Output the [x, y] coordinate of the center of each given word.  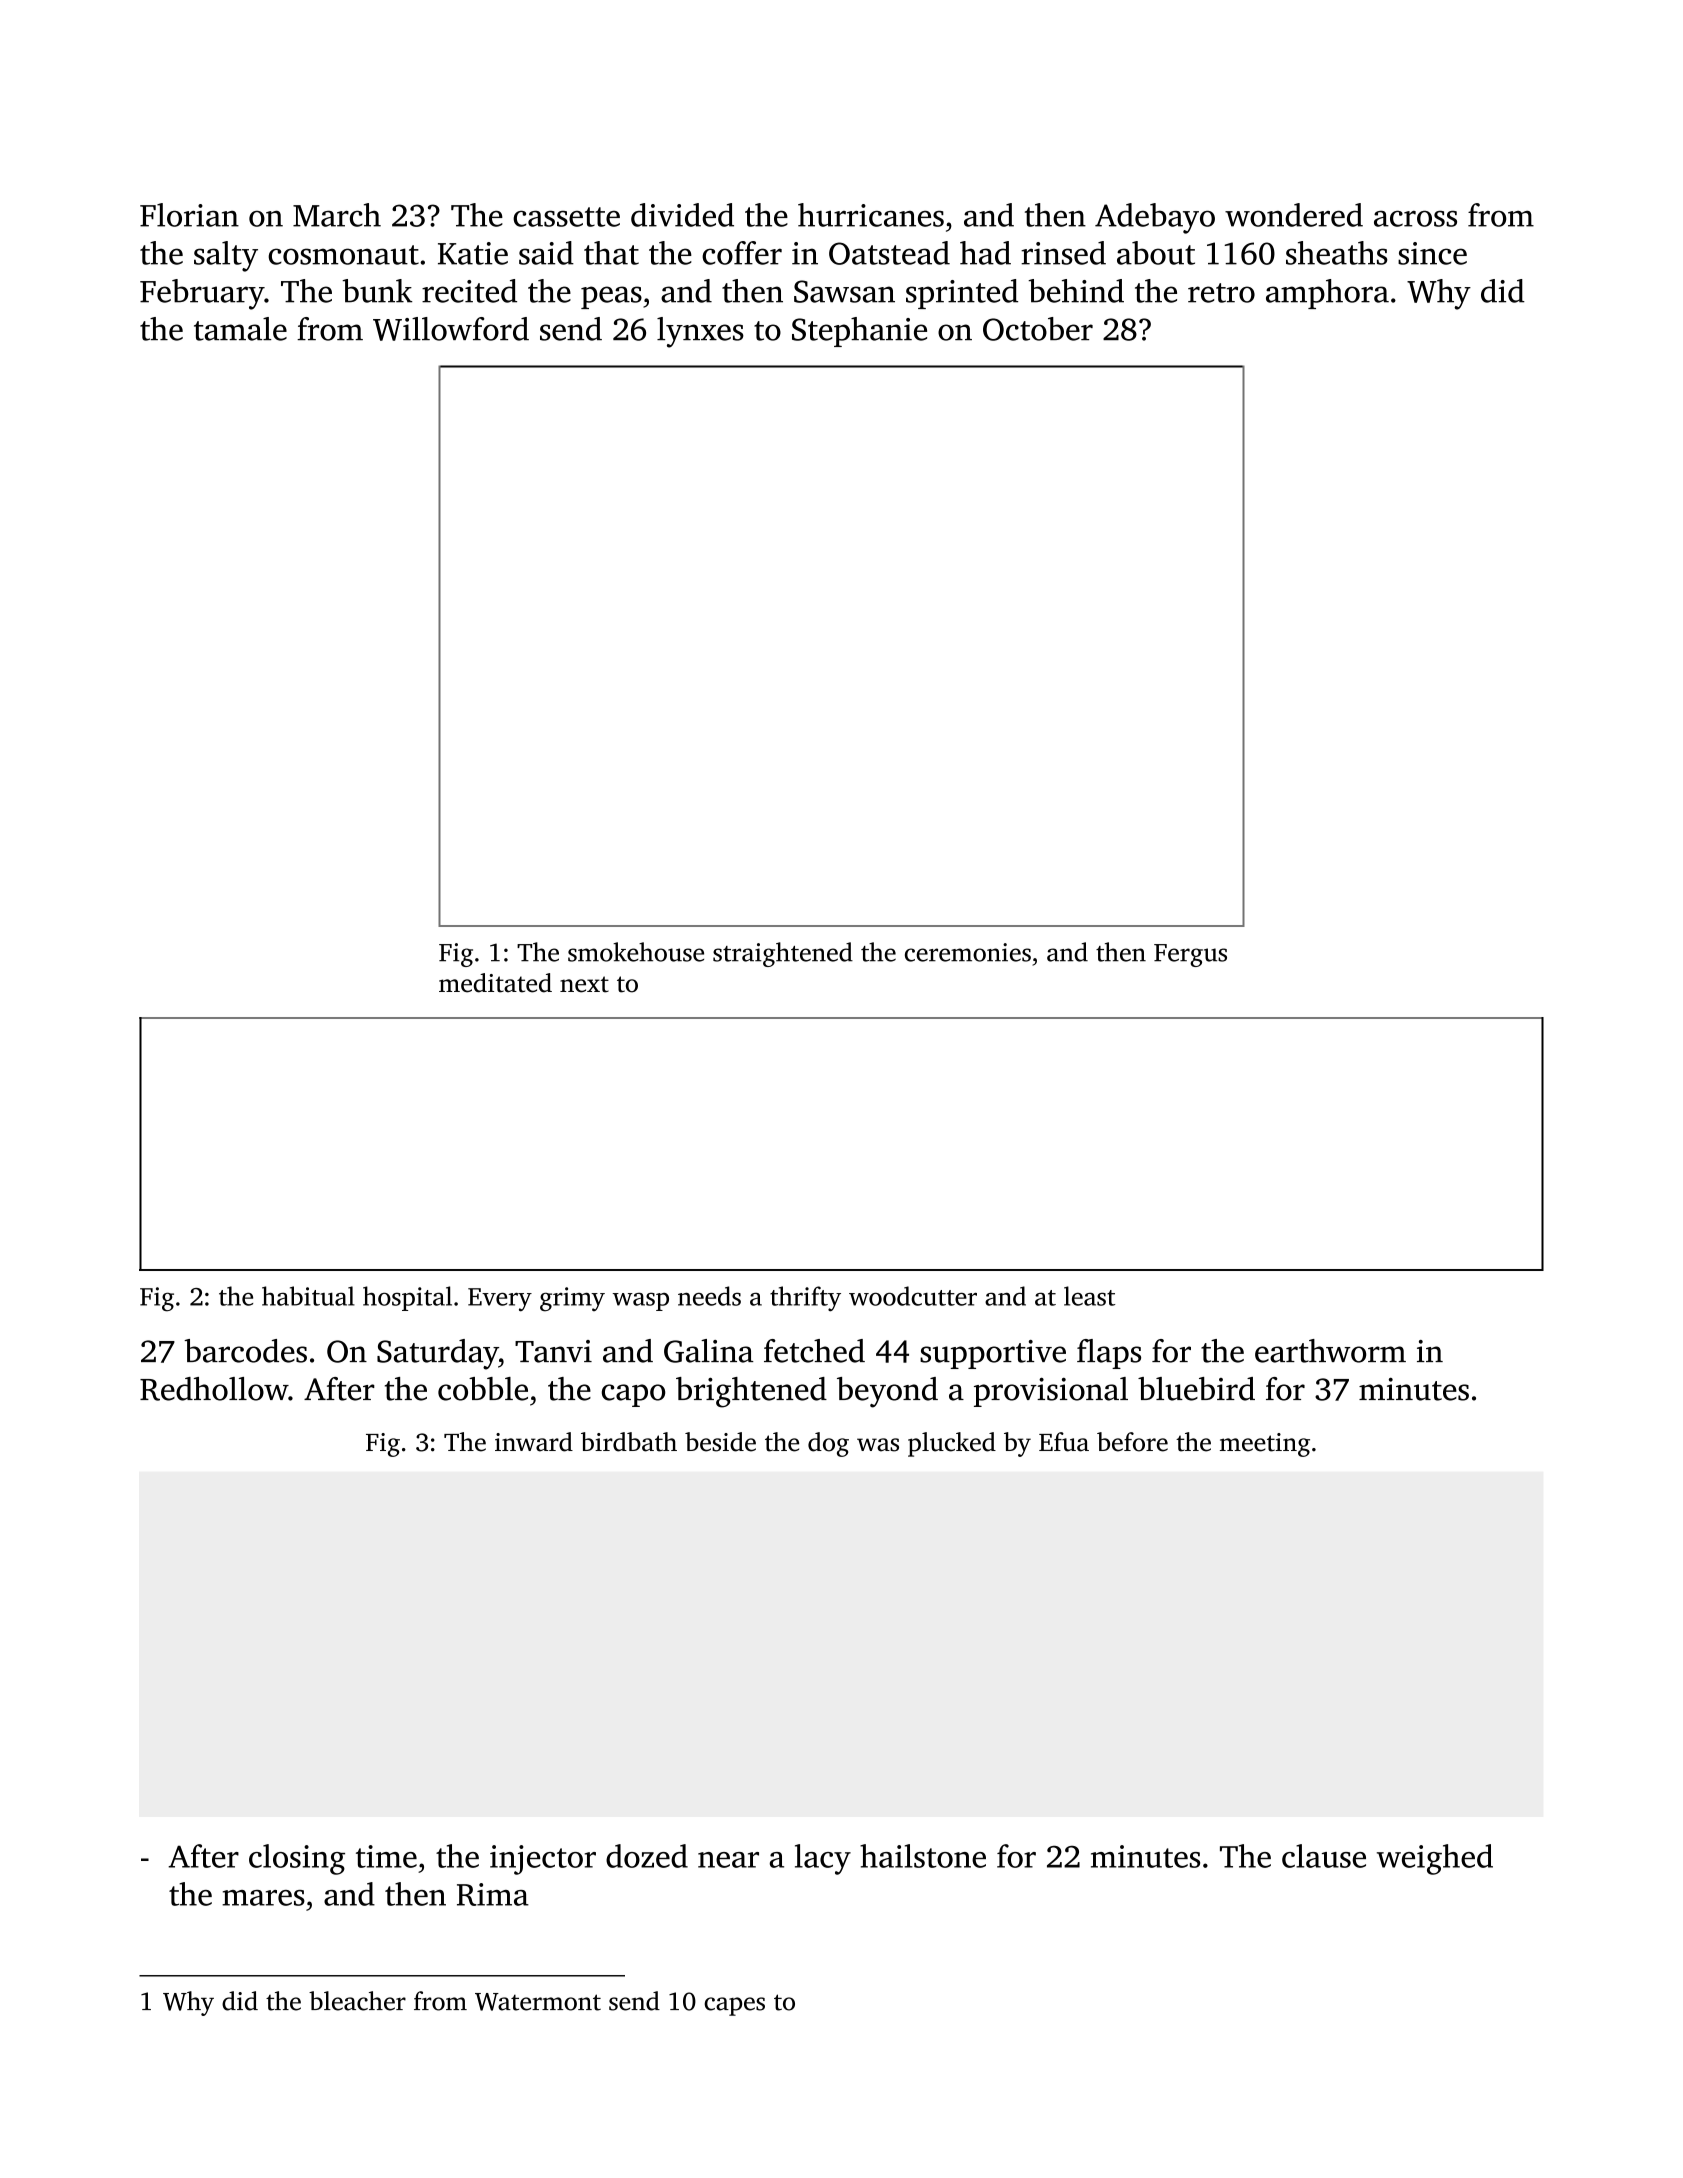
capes [734, 2006]
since [1432, 253]
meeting [1265, 1445]
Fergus [1190, 955]
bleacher [357, 2001]
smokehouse [636, 952]
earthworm [1330, 1351]
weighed [1435, 1859]
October [1038, 329]
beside [720, 1442]
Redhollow [214, 1389]
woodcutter [913, 1296]
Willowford [451, 329]
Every [500, 1300]
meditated [495, 983]
